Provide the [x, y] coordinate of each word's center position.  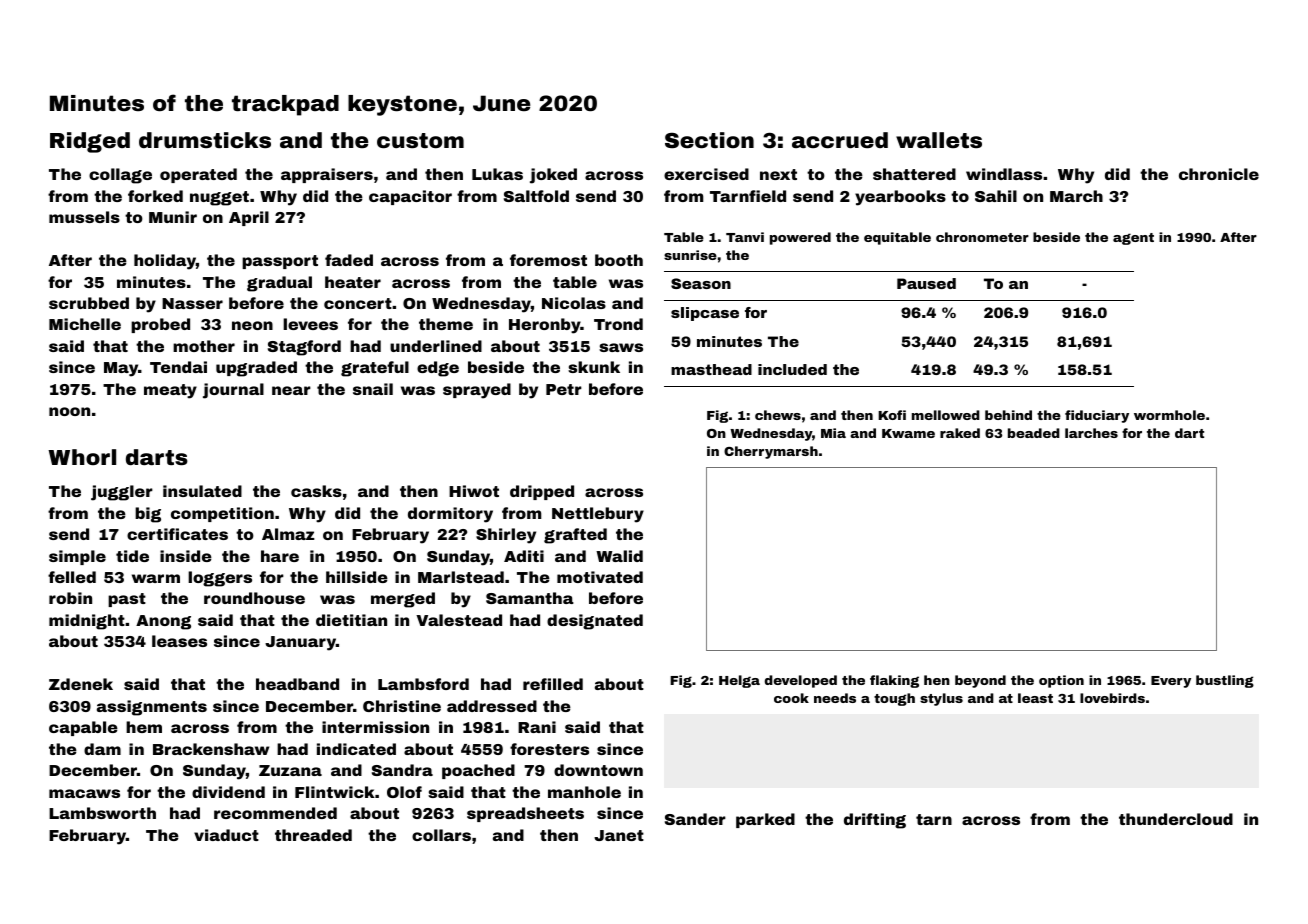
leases [179, 641]
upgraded [256, 369]
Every [1171, 682]
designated [595, 622]
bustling [1225, 681]
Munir [173, 217]
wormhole [1169, 415]
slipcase [705, 314]
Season [701, 283]
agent [1133, 239]
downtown [598, 770]
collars [441, 835]
